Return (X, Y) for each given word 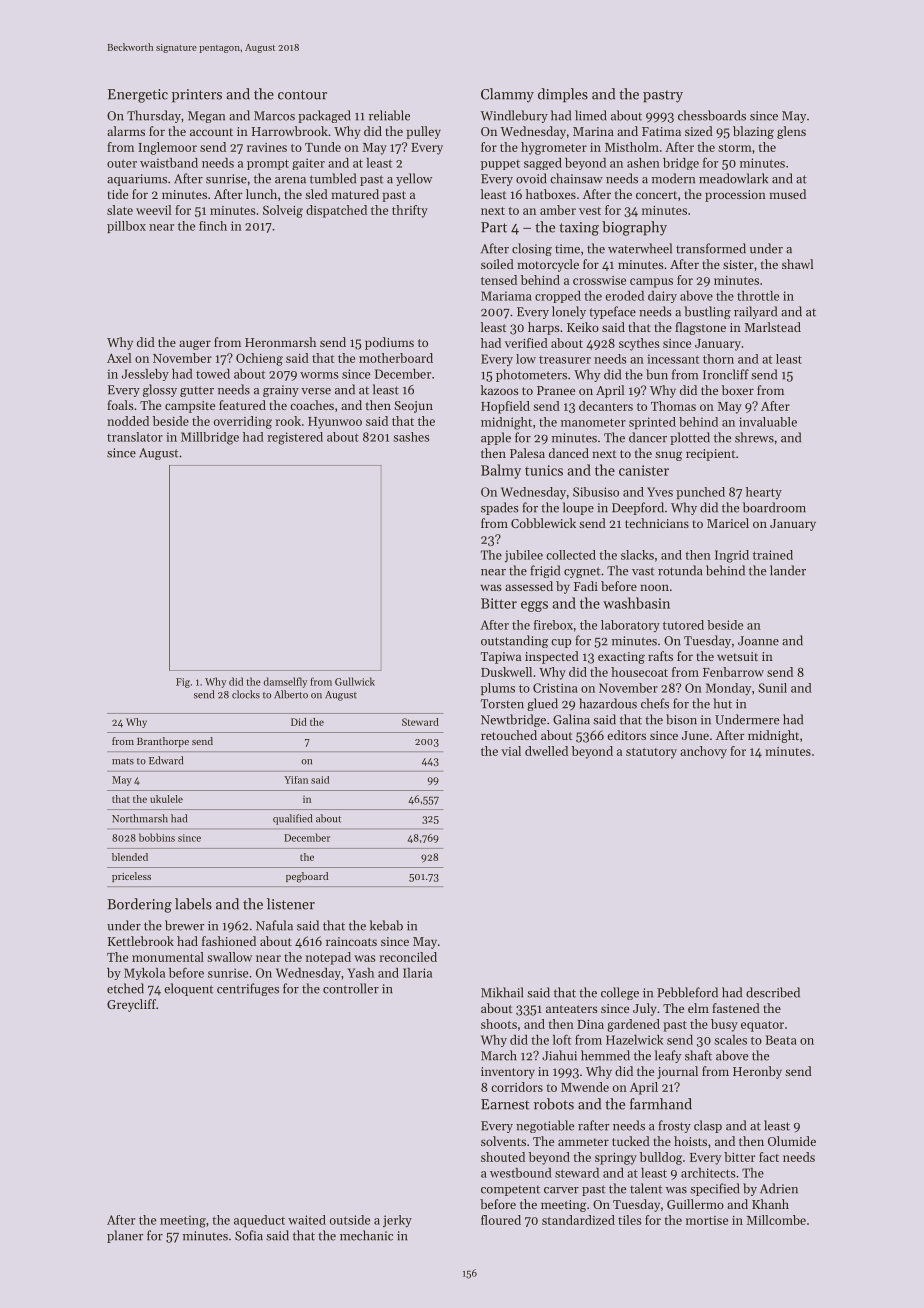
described (773, 992)
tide (117, 194)
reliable (389, 115)
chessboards (712, 115)
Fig (183, 683)
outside (350, 1220)
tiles (629, 1220)
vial (511, 751)
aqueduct (259, 1221)
